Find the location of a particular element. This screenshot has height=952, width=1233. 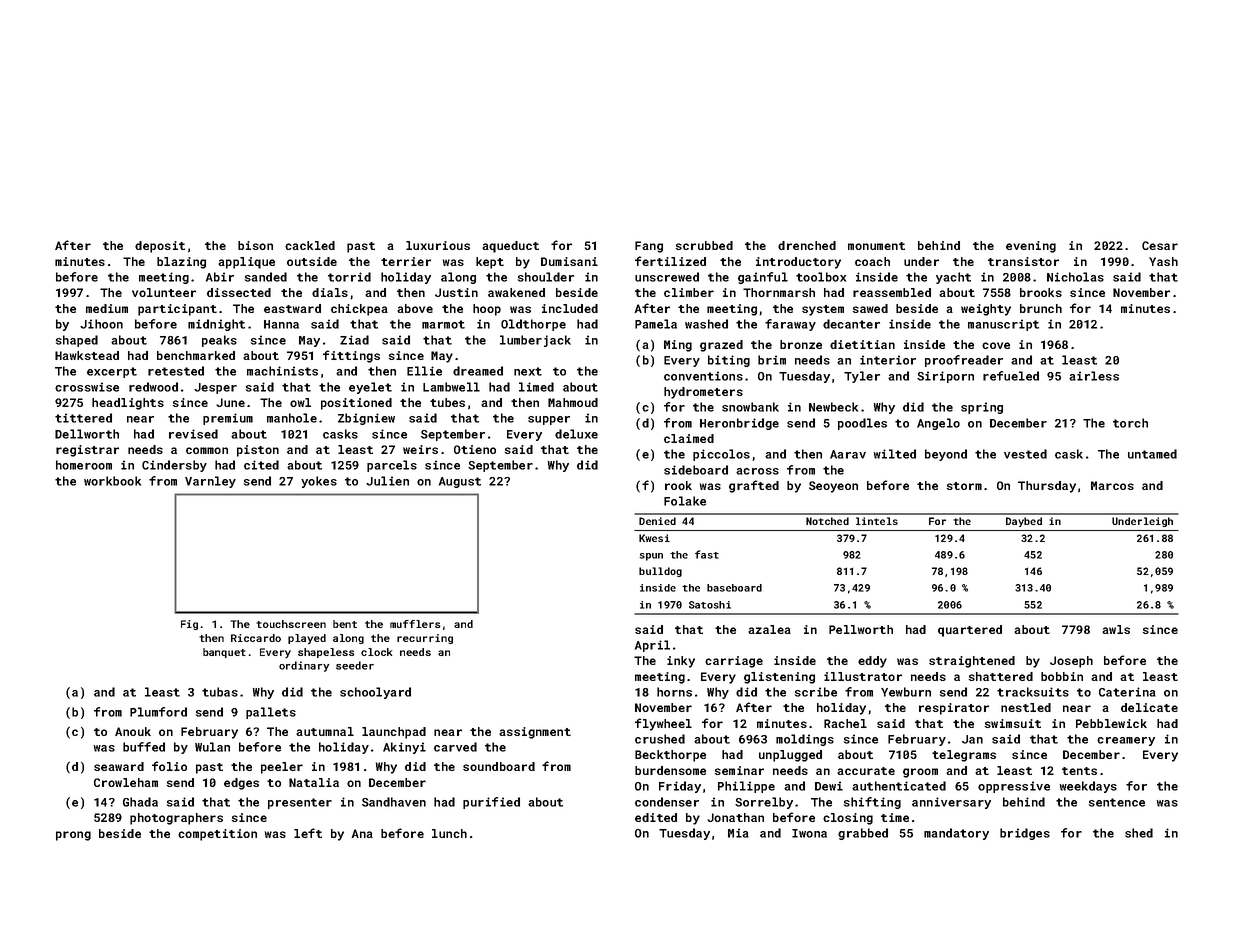

Marcos is located at coordinates (1112, 485).
